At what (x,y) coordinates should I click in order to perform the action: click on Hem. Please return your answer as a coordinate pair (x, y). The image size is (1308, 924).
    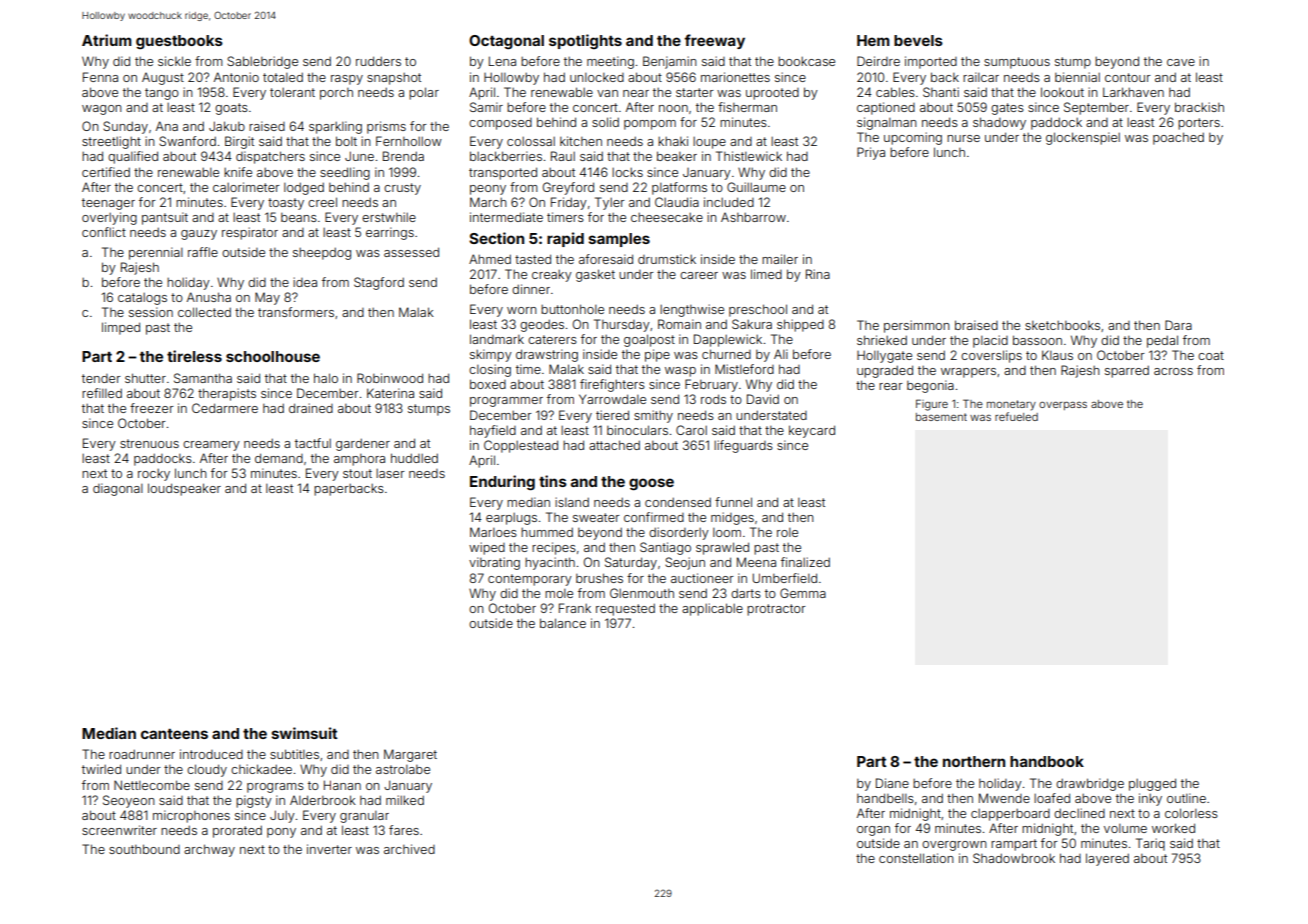
    Looking at the image, I should click on (873, 40).
